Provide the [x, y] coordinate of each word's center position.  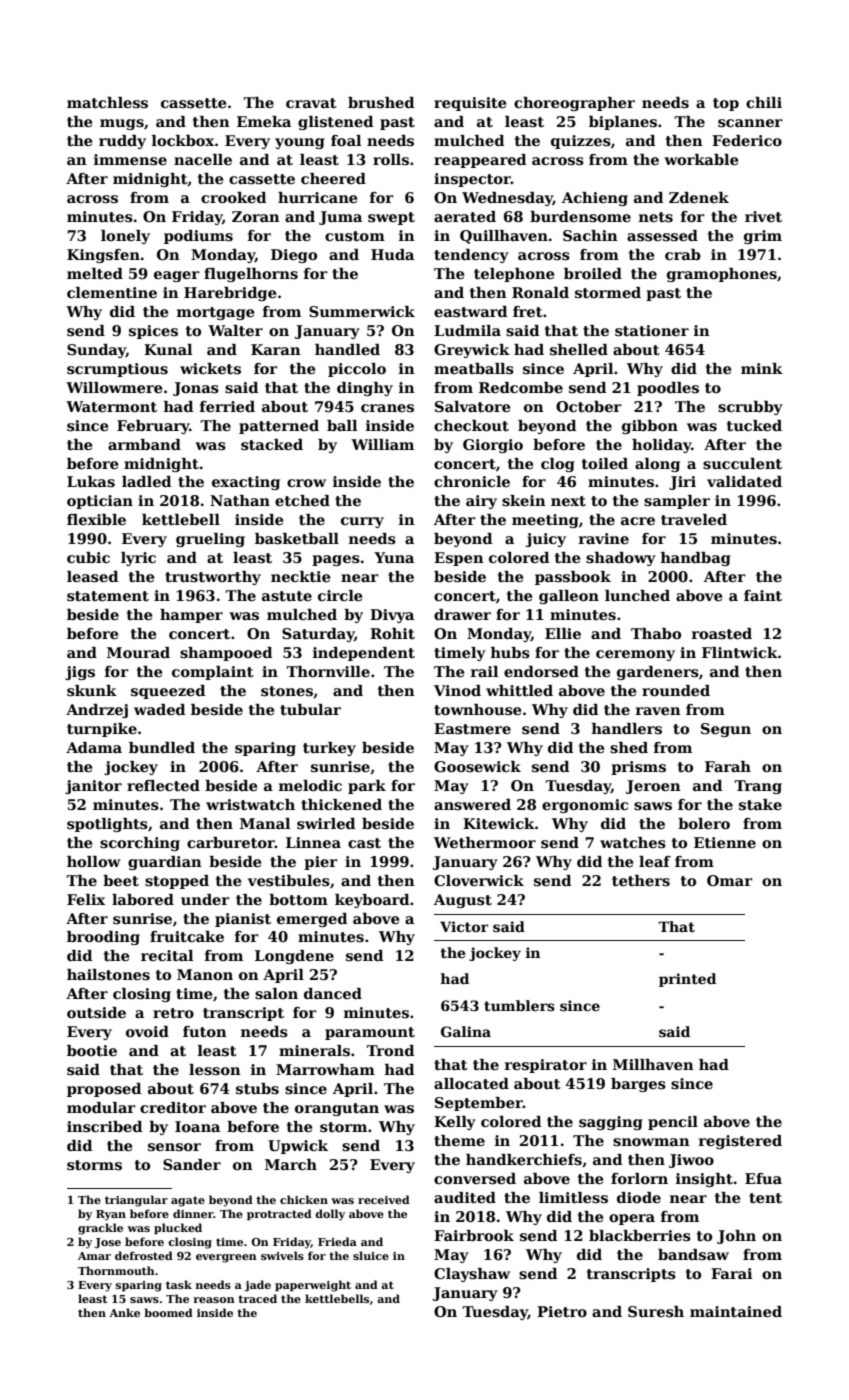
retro [173, 1013]
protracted [279, 1215]
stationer [652, 331]
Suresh [656, 1312]
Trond [390, 1050]
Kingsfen [103, 256]
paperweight [313, 1286]
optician [100, 502]
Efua [763, 1178]
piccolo [357, 370]
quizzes [581, 142]
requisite [470, 104]
